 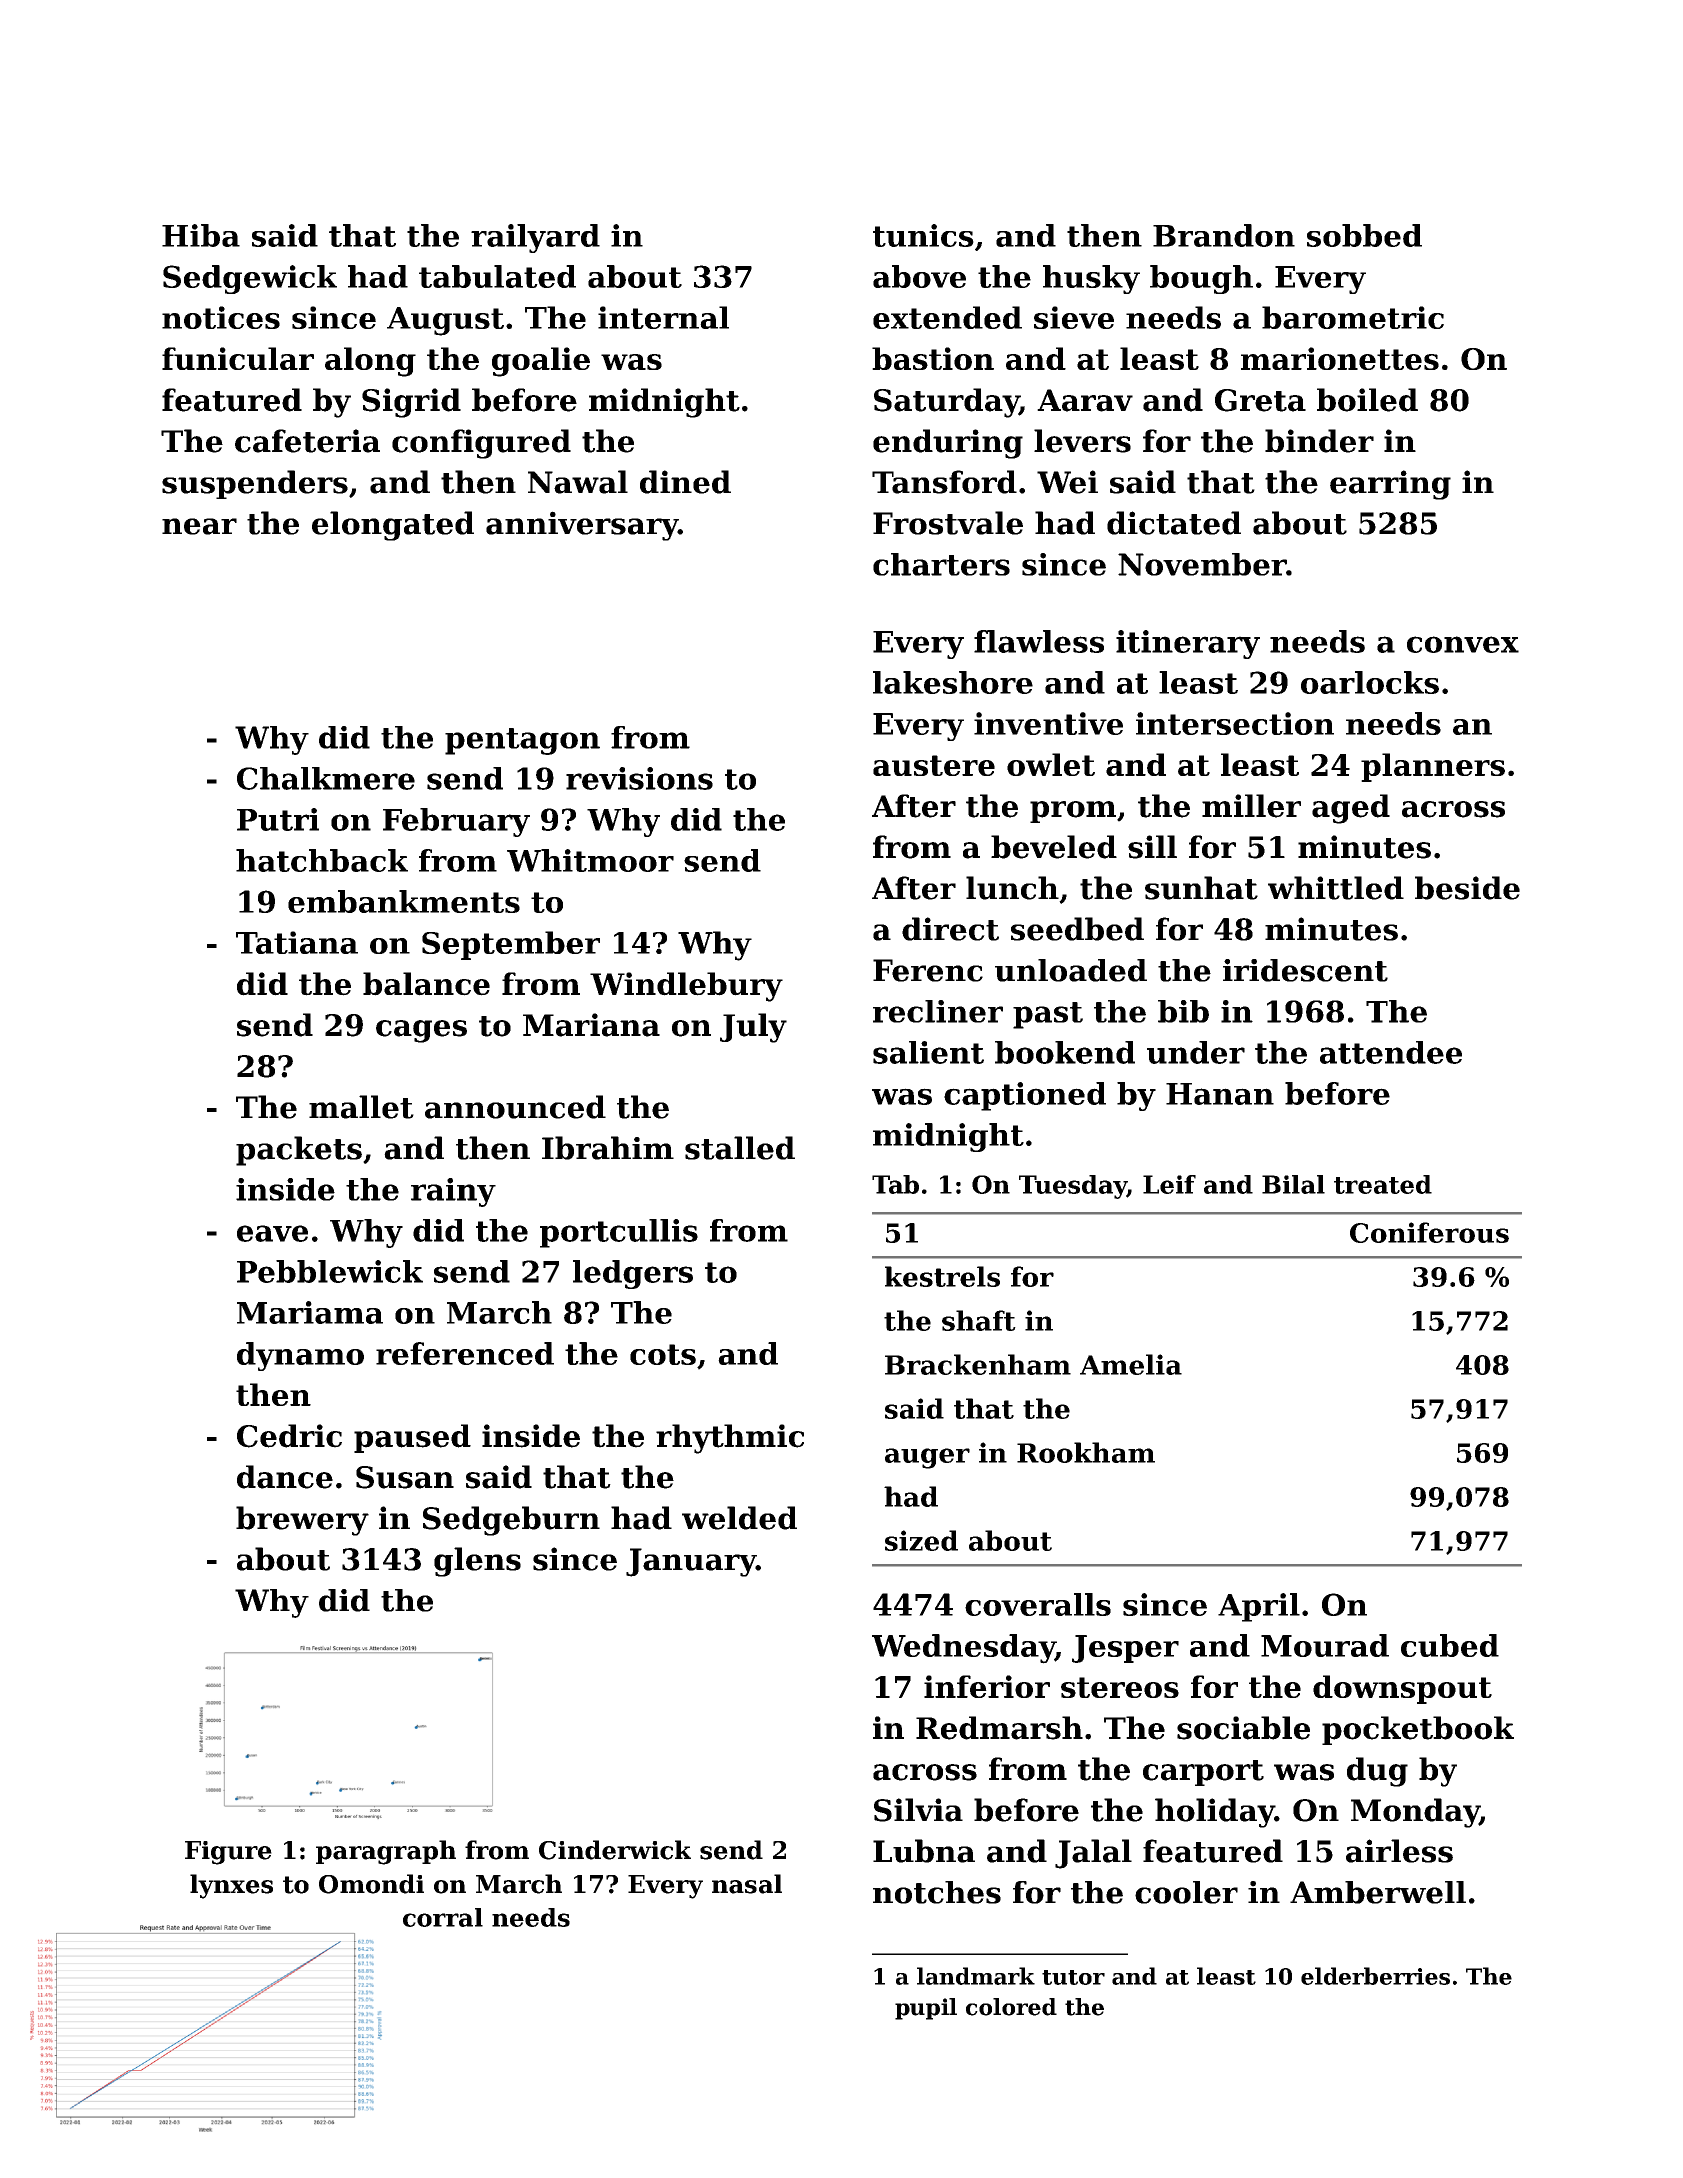 What do you see at coordinates (923, 235) in the image?
I see `tunics` at bounding box center [923, 235].
